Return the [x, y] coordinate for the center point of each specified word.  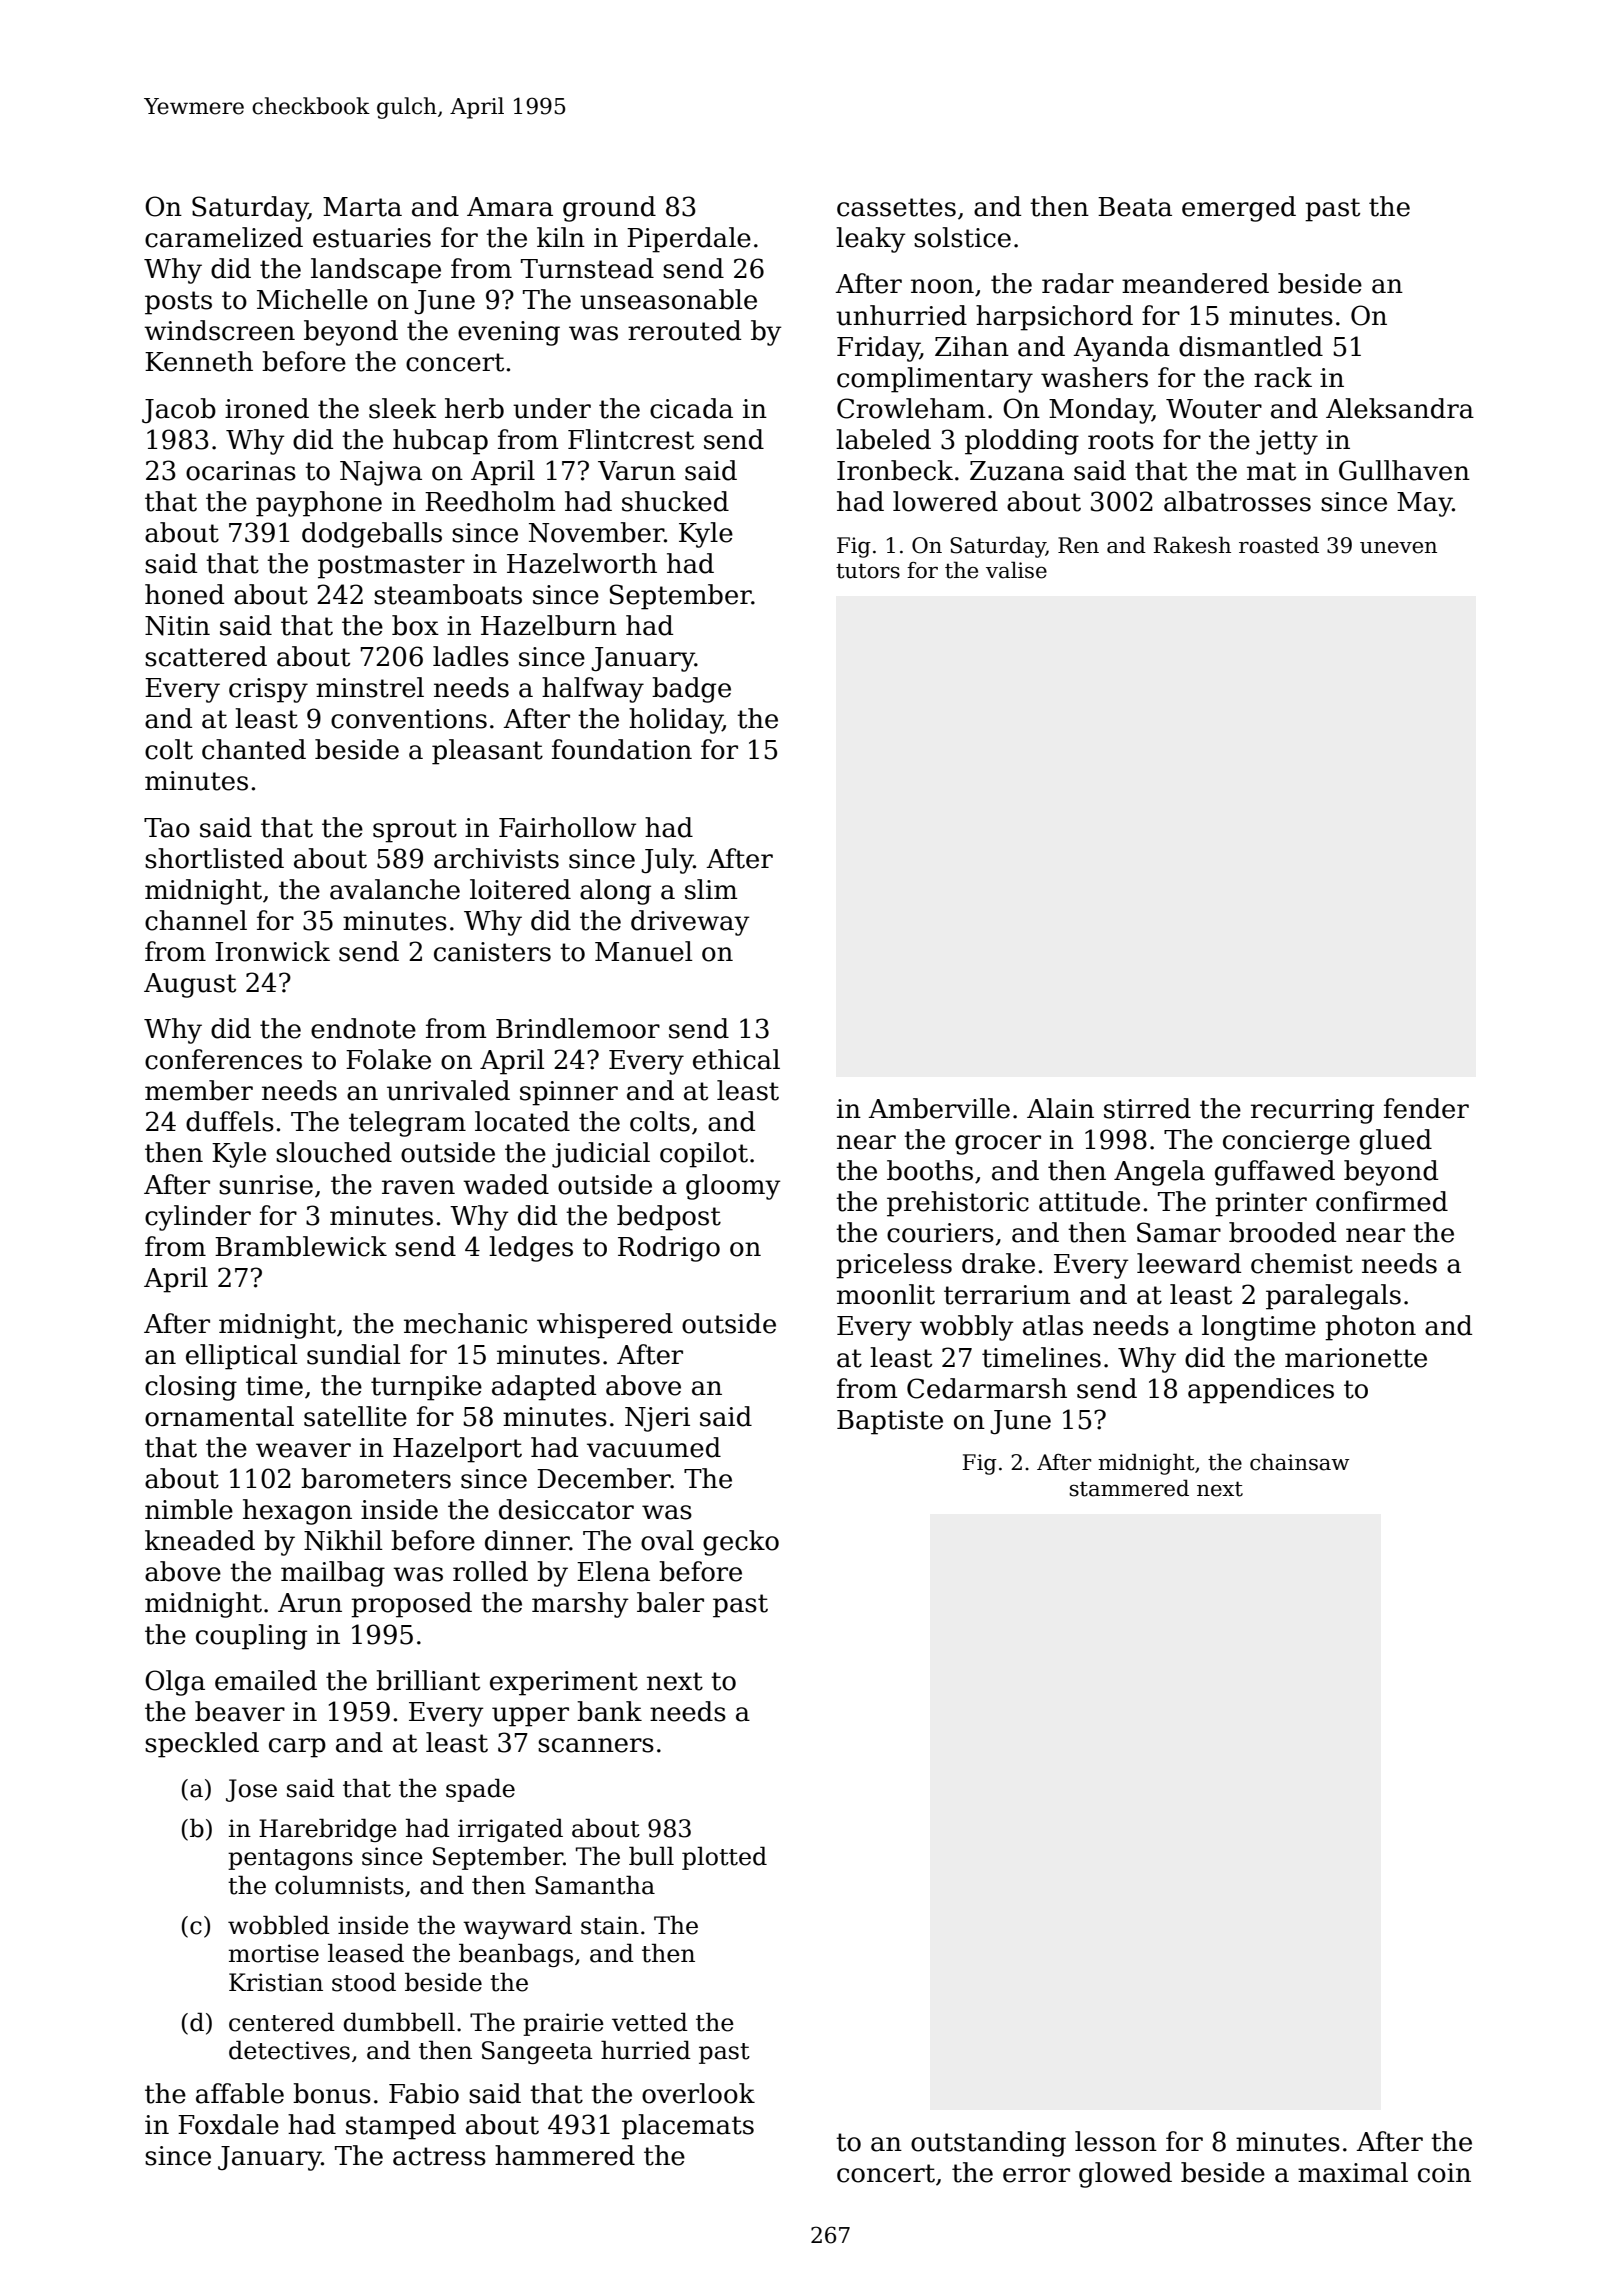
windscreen [219, 330]
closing [191, 1388]
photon [1370, 1328]
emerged [1239, 209]
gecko [741, 1543]
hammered [565, 2155]
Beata [1135, 207]
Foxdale [228, 2124]
